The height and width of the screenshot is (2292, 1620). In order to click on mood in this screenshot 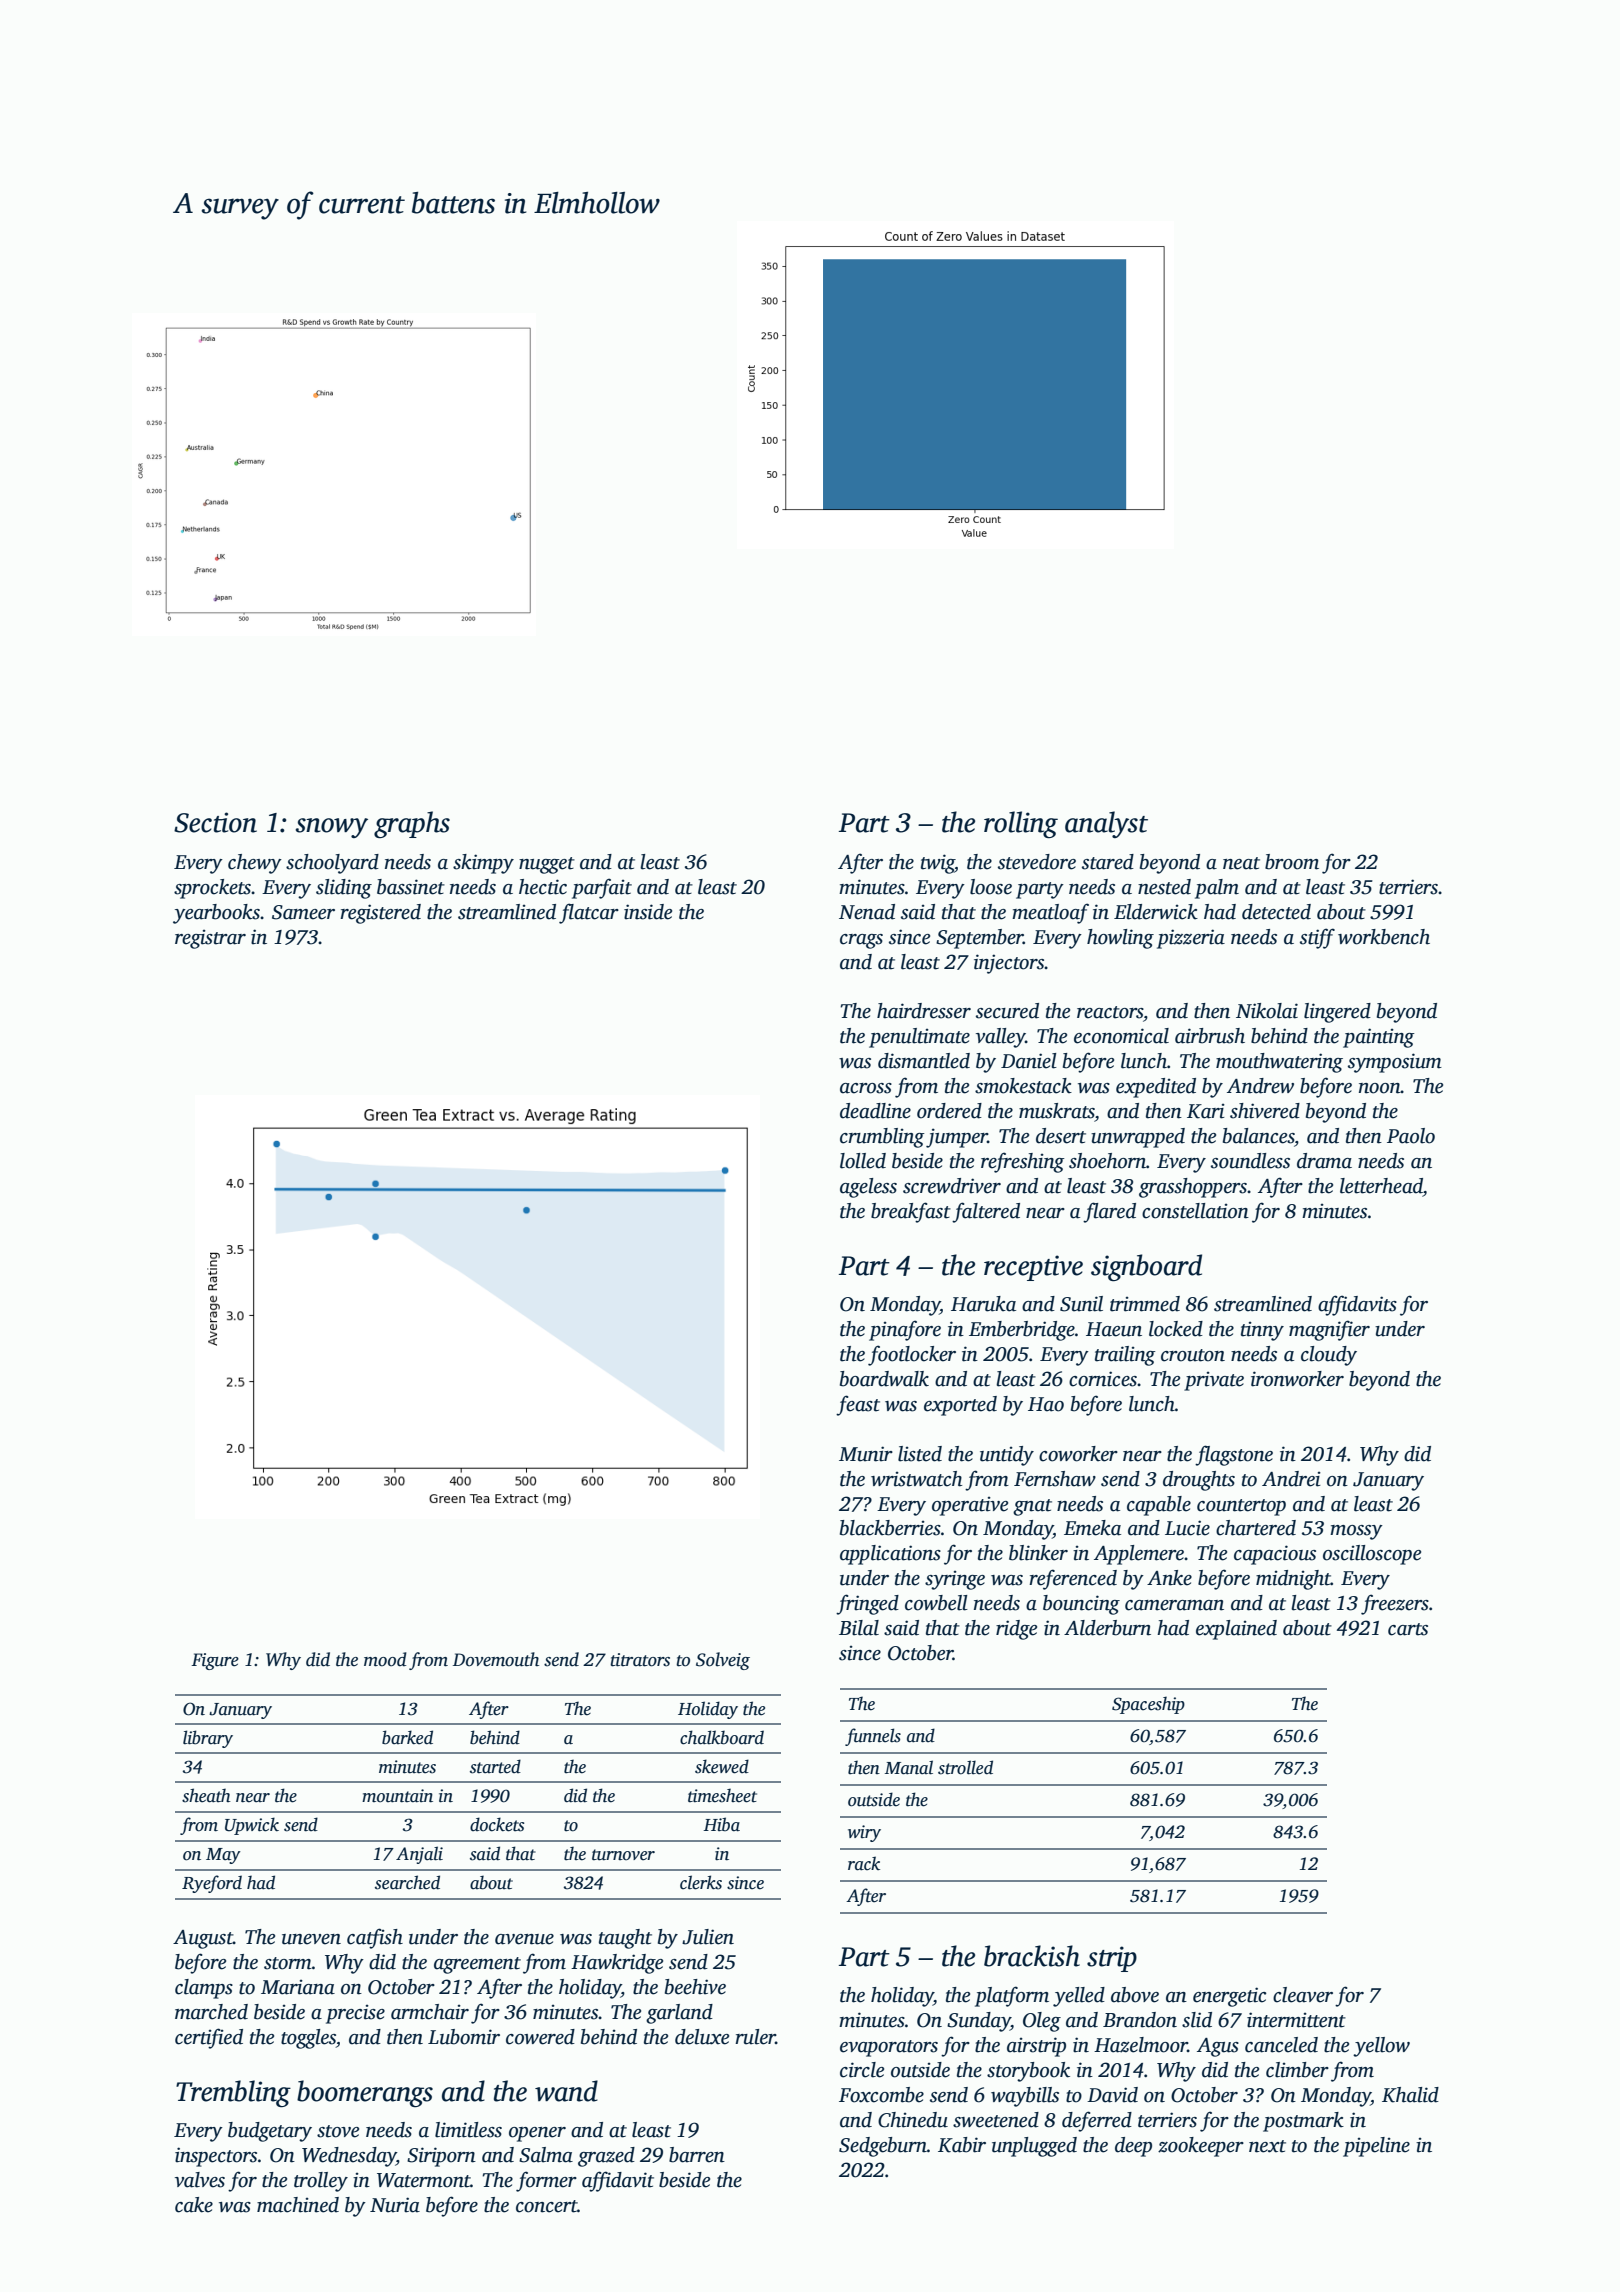, I will do `click(385, 1659)`.
